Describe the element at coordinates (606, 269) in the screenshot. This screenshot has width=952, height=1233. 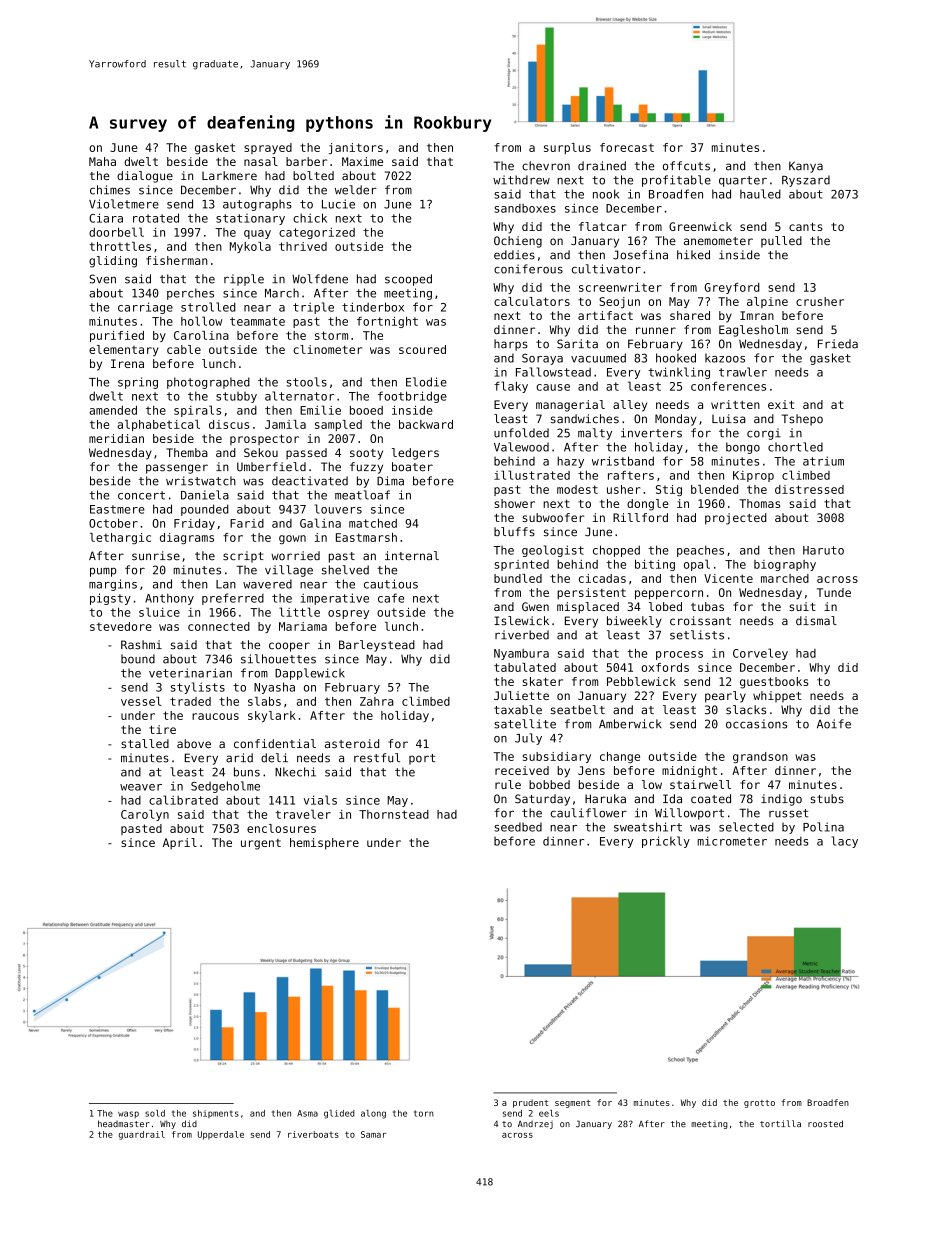
I see `cultivator` at that location.
